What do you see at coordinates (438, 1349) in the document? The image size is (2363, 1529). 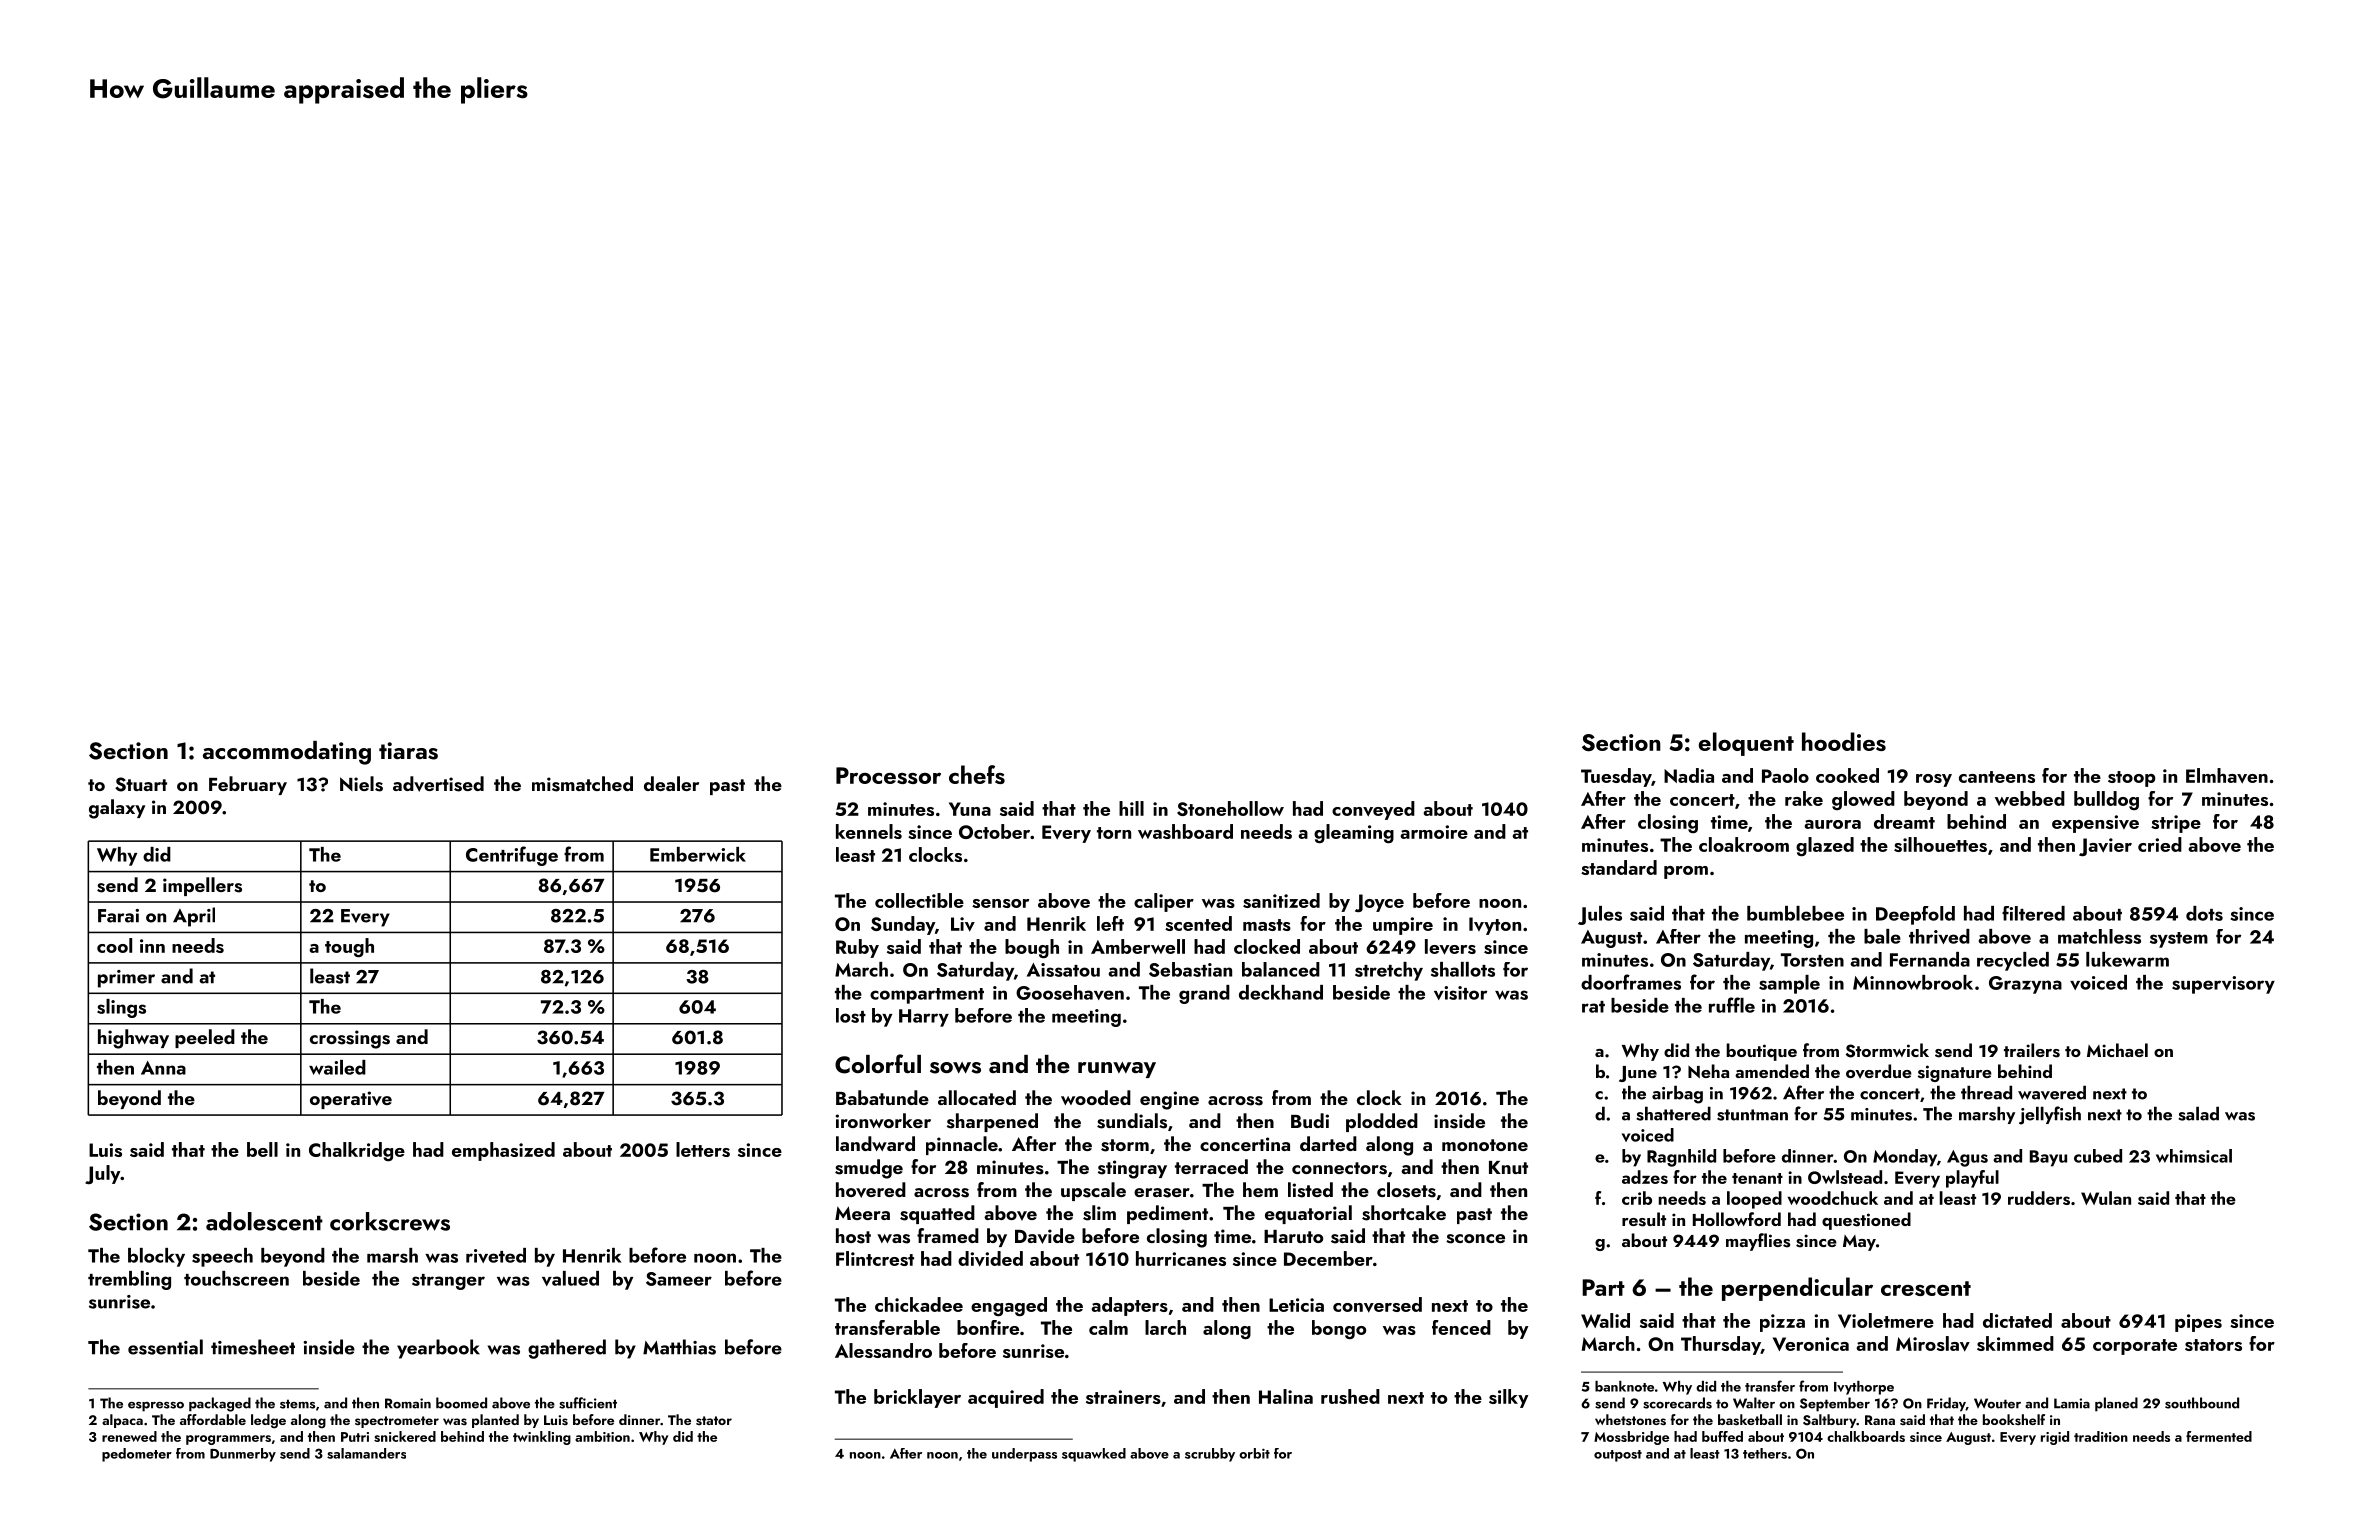 I see `yearbook` at bounding box center [438, 1349].
